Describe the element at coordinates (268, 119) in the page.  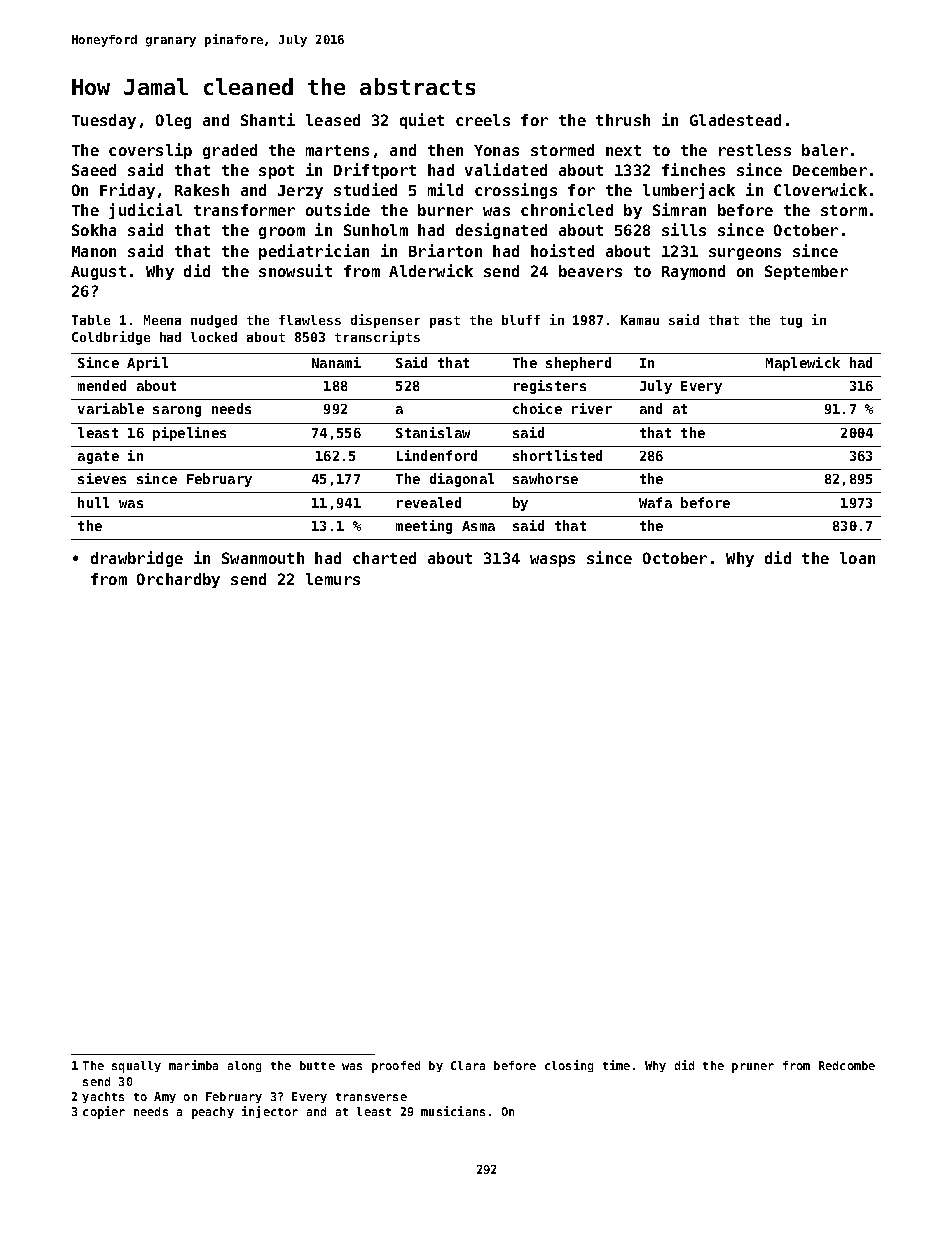
I see `Shanti` at that location.
